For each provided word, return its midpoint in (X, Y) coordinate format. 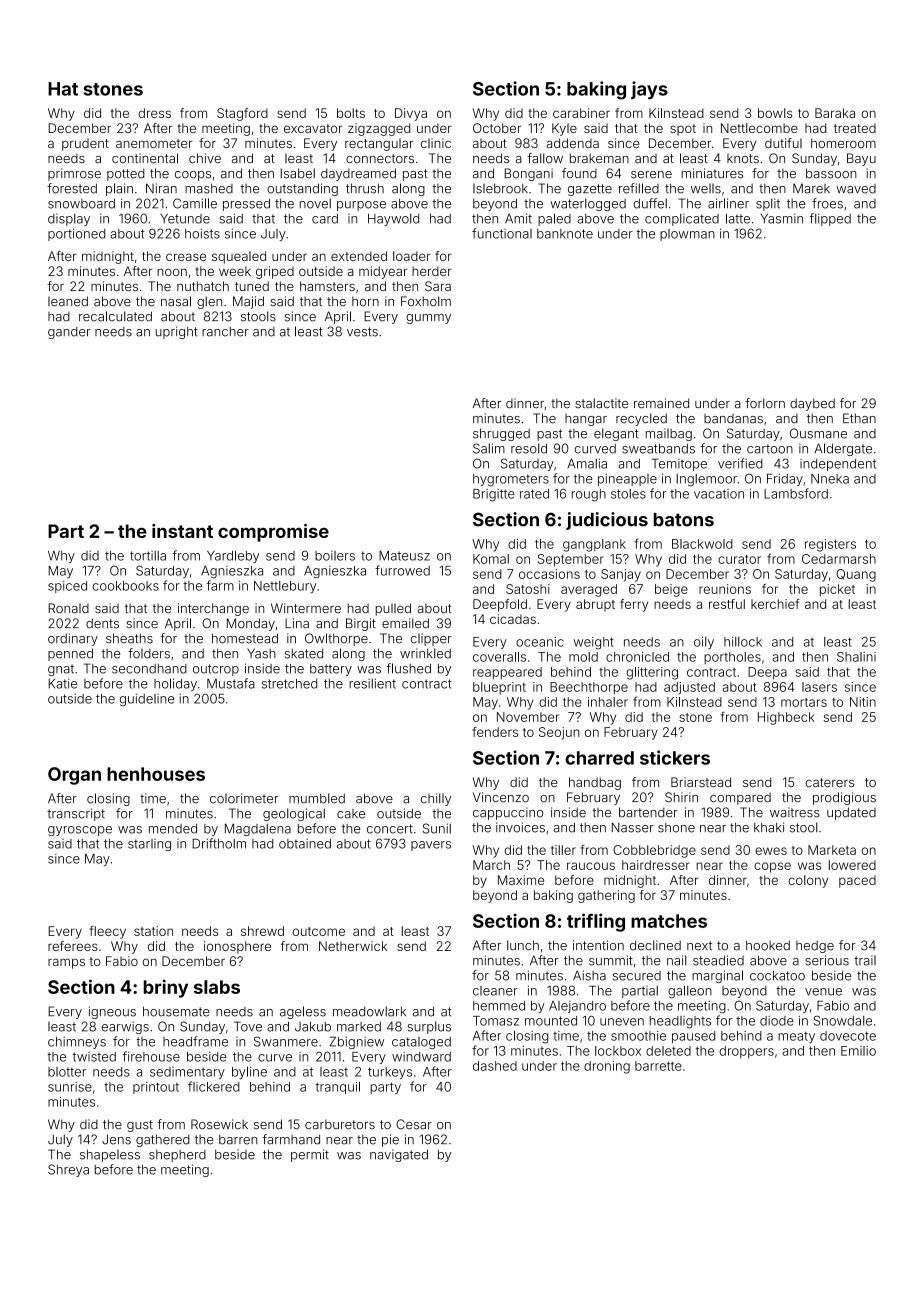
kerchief (775, 604)
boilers (335, 556)
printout (156, 1088)
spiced (67, 587)
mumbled (317, 798)
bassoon (831, 173)
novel (315, 203)
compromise (273, 533)
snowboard (81, 203)
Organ (74, 776)
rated (534, 494)
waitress (795, 812)
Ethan (859, 418)
